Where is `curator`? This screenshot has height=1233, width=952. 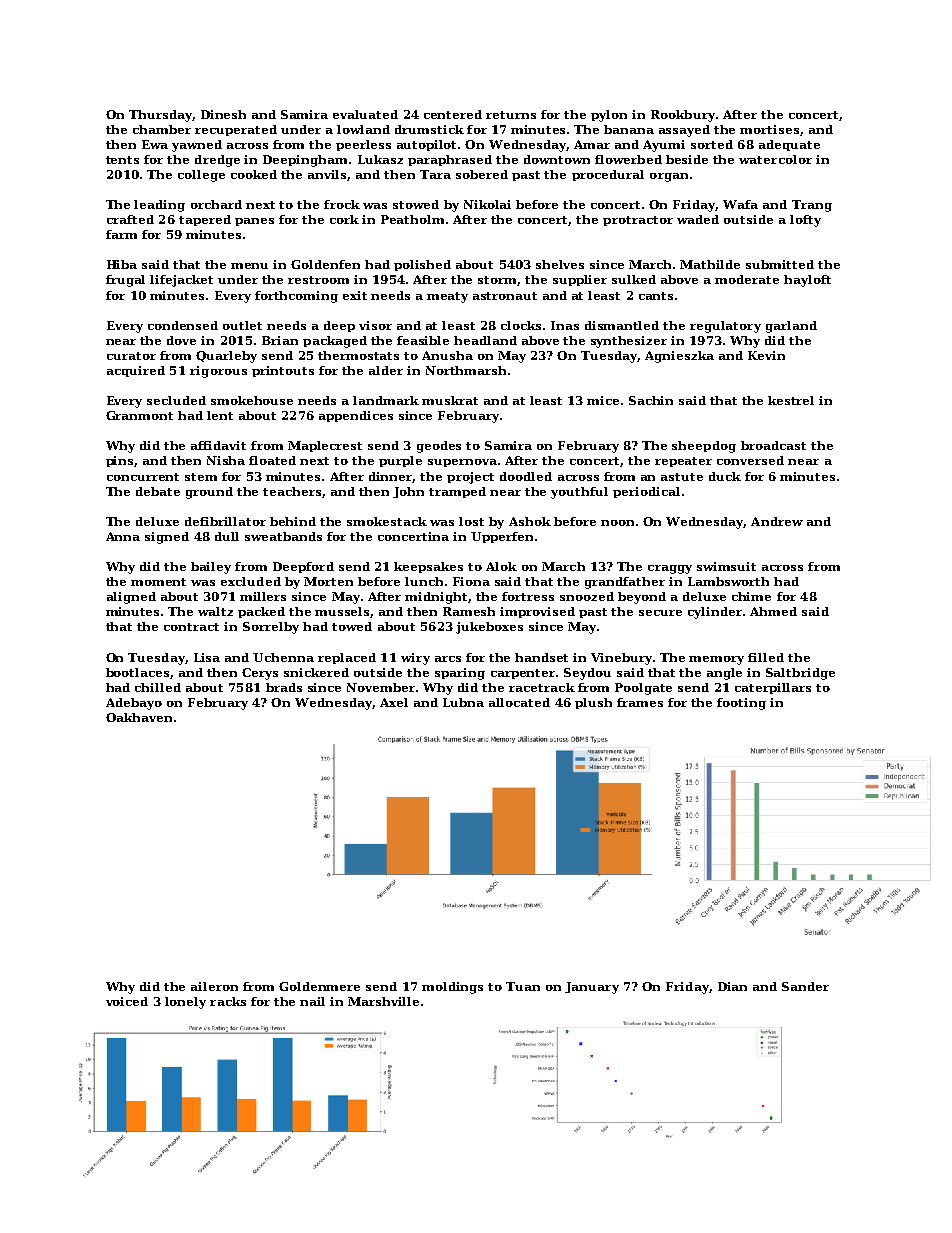
curator is located at coordinates (131, 356).
